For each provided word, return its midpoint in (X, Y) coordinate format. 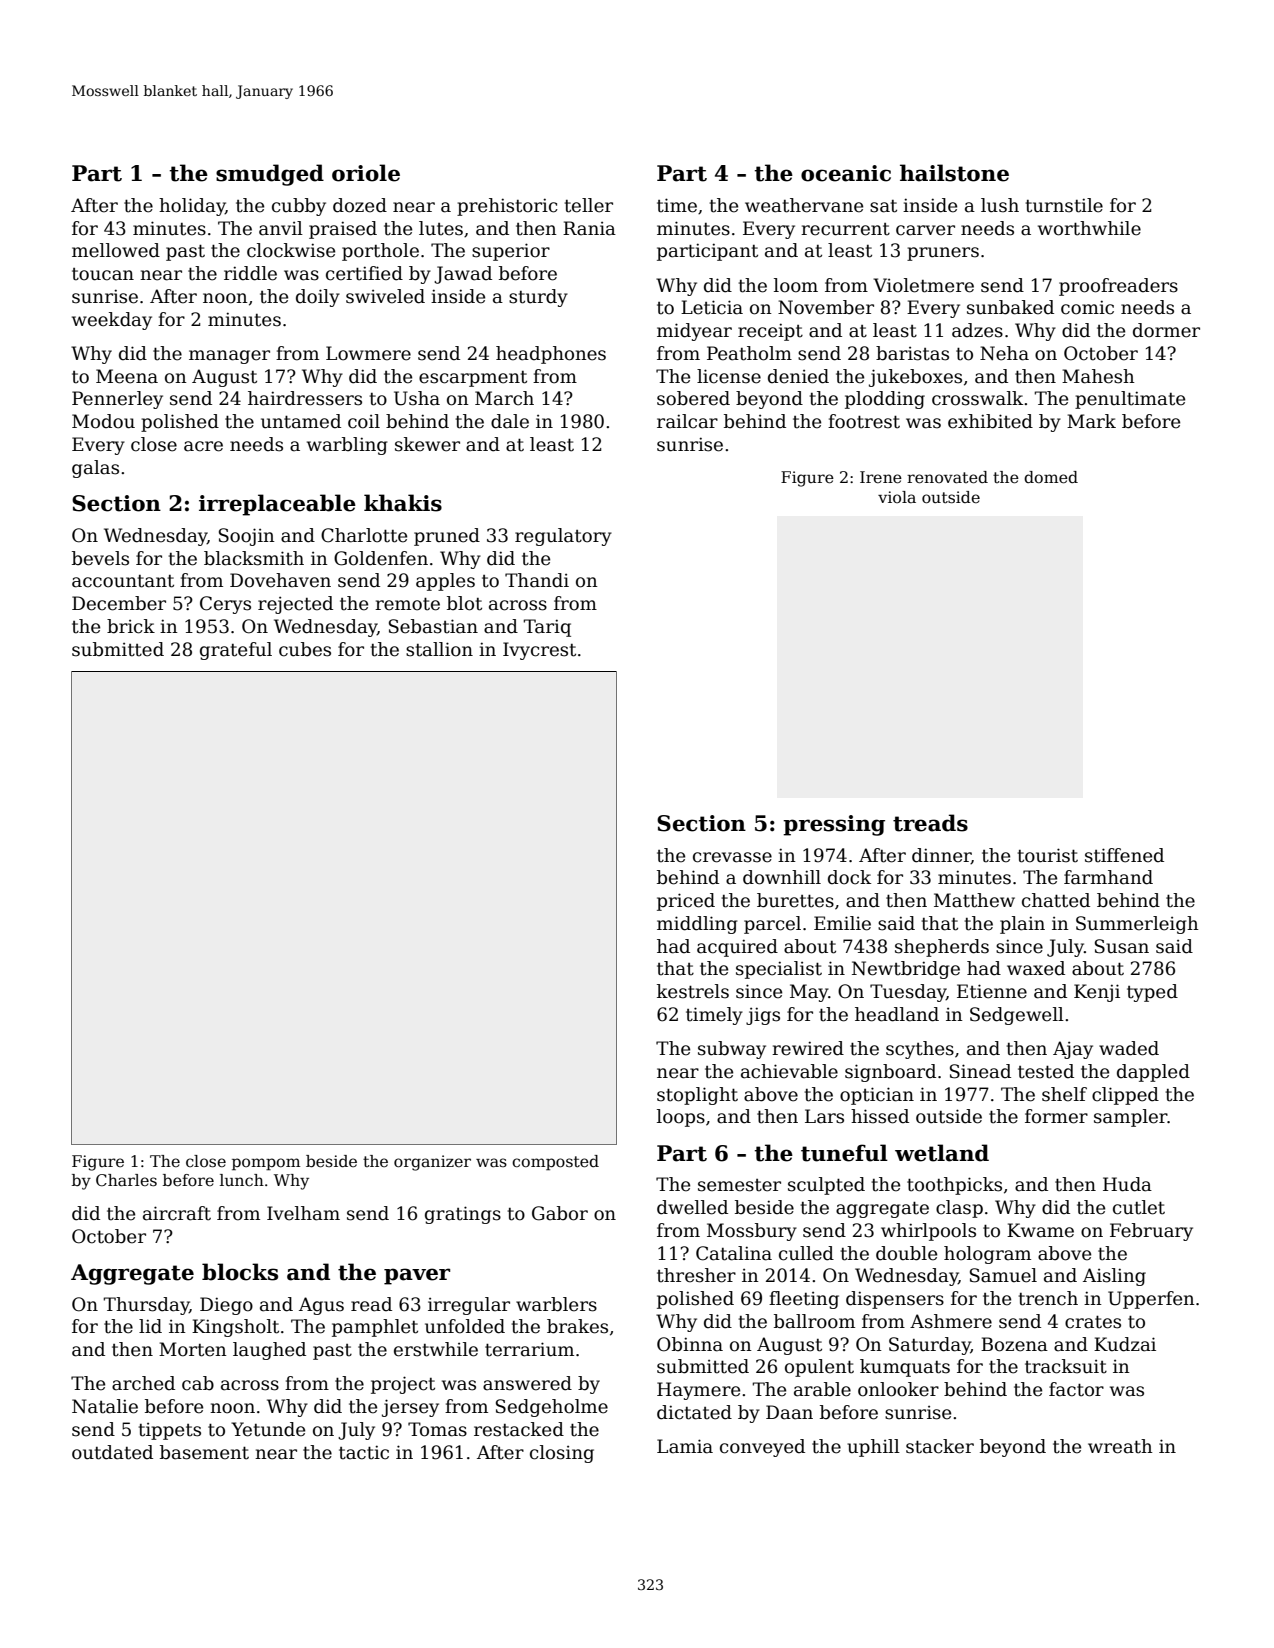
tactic (364, 1452)
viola (897, 497)
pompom (266, 1164)
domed (1051, 477)
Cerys (225, 605)
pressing (834, 825)
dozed (360, 205)
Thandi (537, 580)
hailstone (954, 173)
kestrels (693, 991)
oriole (366, 173)
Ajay (1073, 1050)
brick (131, 626)
